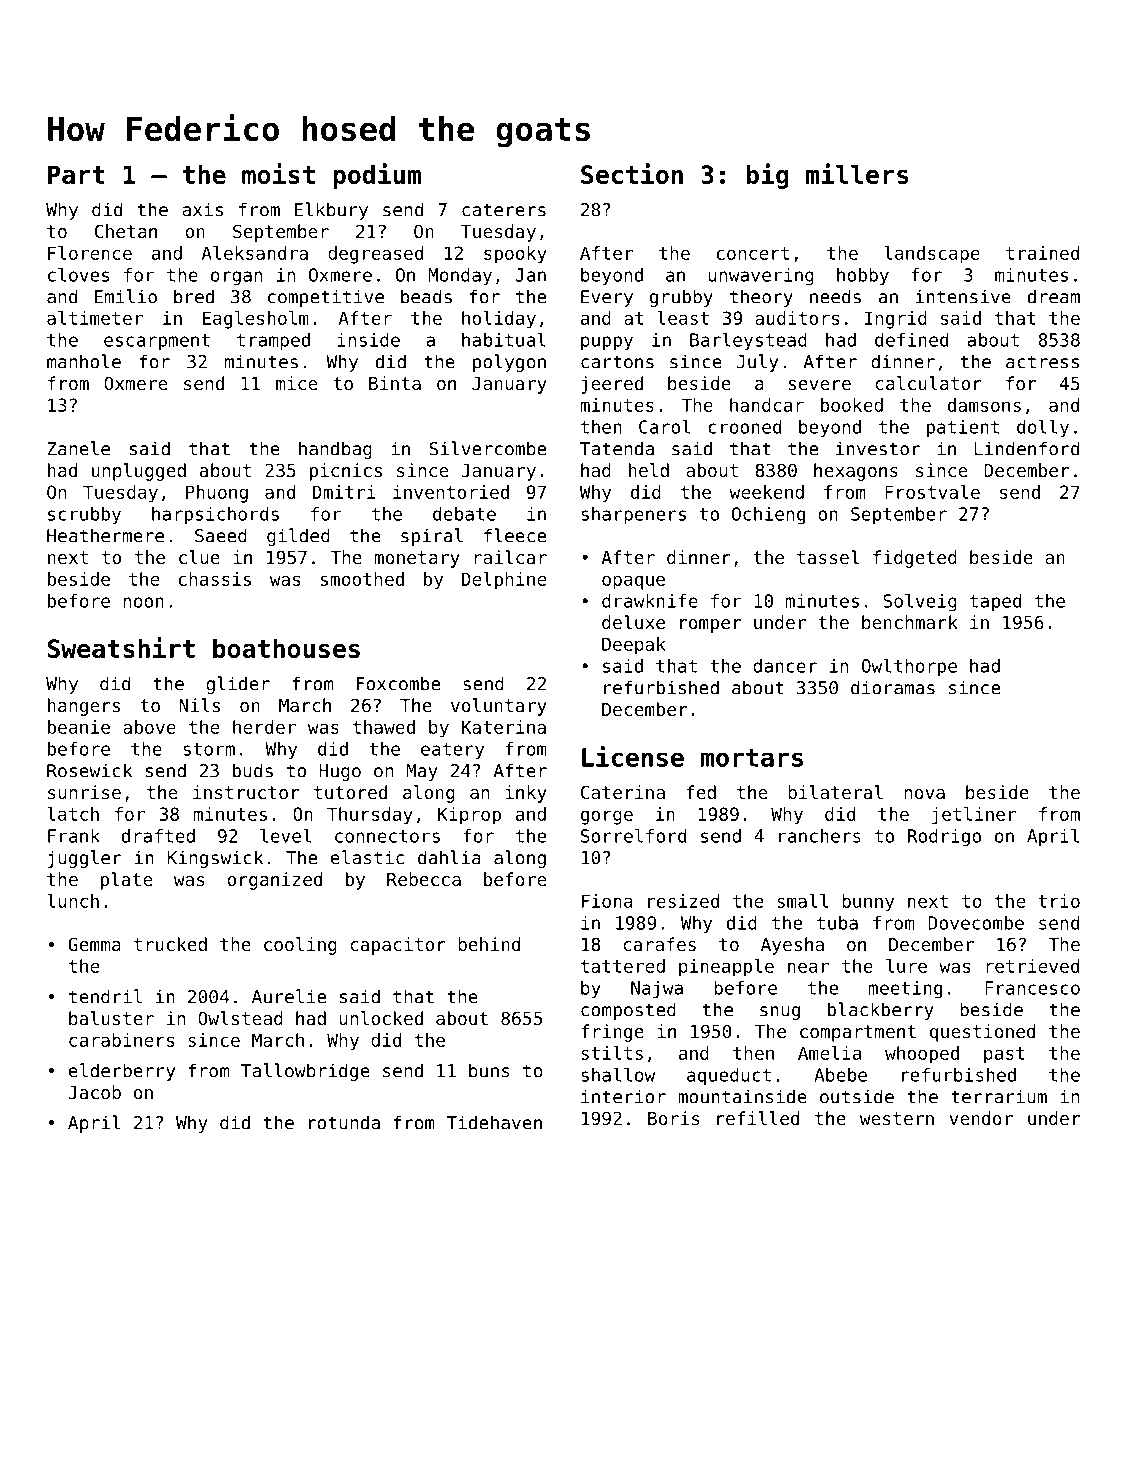 The height and width of the screenshot is (1459, 1127). What do you see at coordinates (286, 648) in the screenshot?
I see `boathouses` at bounding box center [286, 648].
